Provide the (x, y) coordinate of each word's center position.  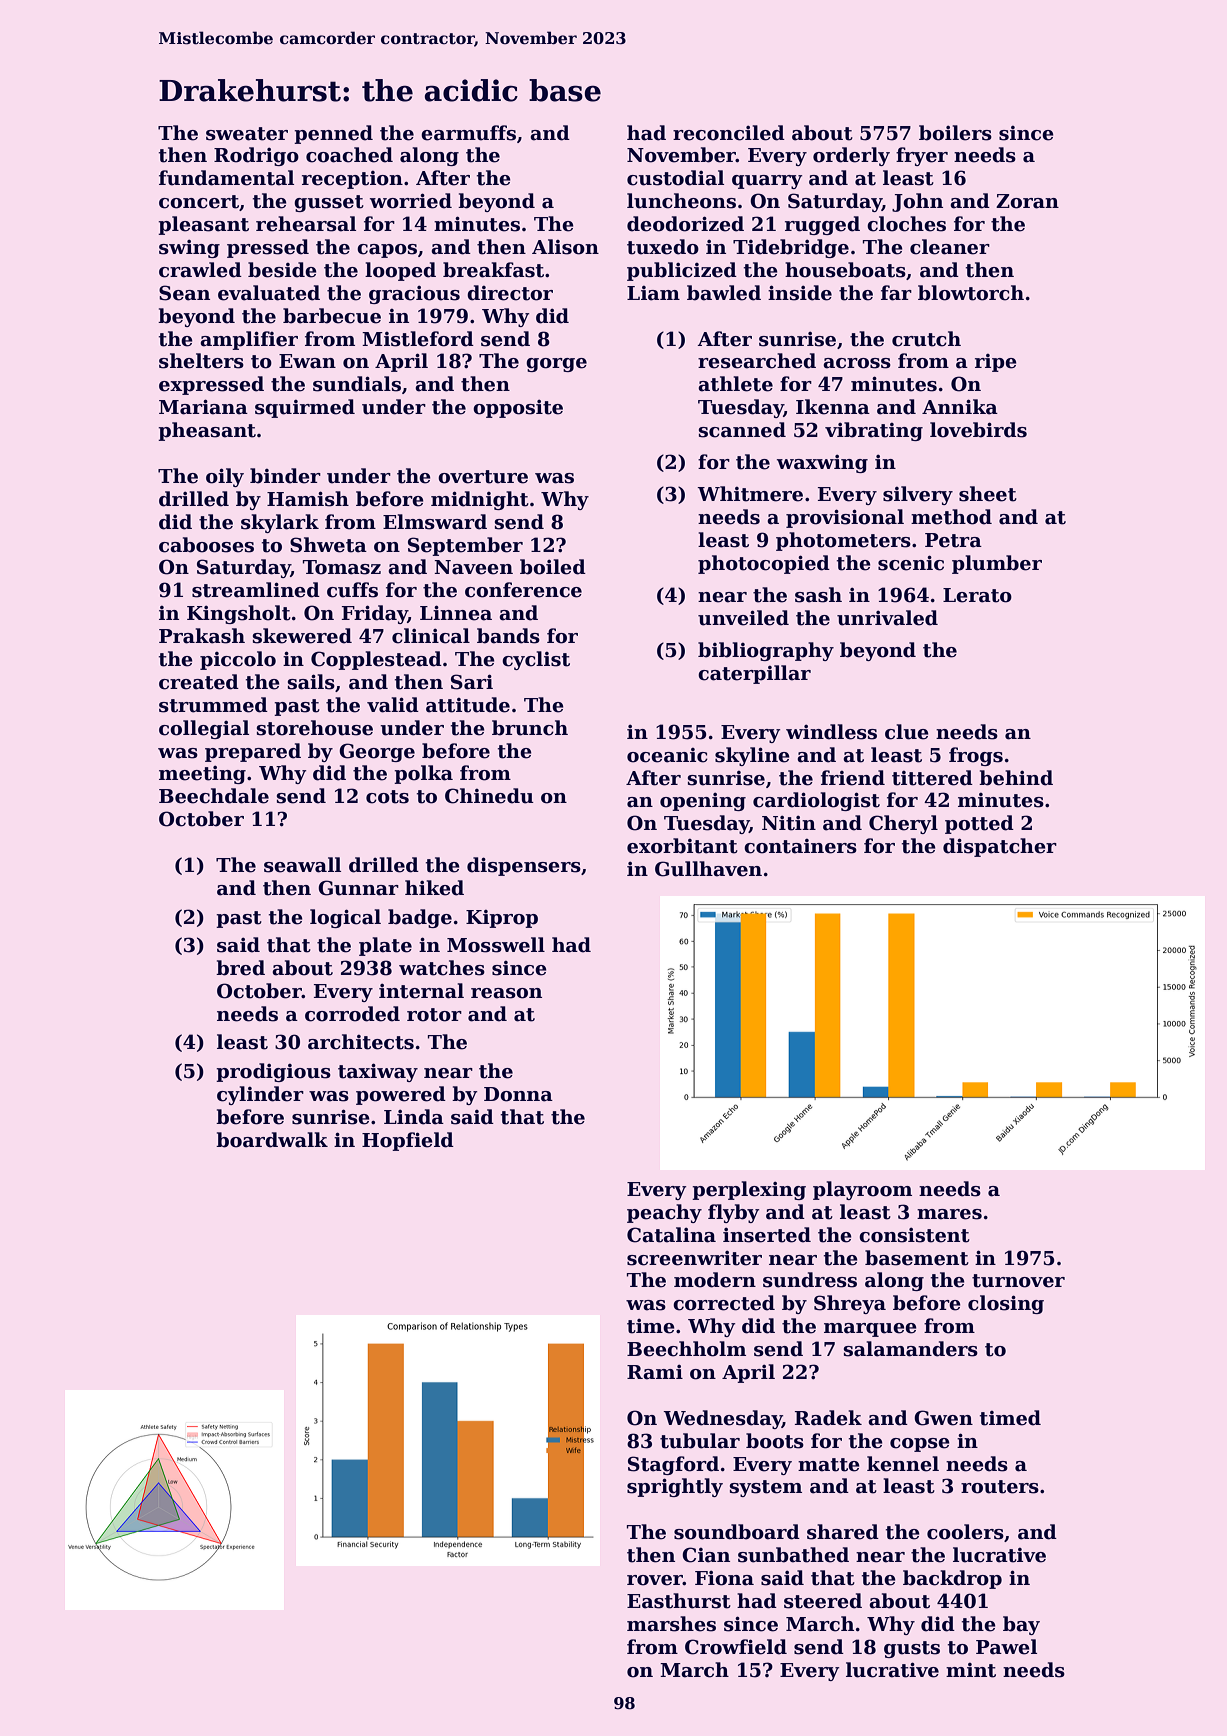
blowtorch (971, 293)
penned (333, 134)
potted (979, 824)
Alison (565, 247)
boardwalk (272, 1140)
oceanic (667, 755)
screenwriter (694, 1258)
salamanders (911, 1349)
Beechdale (214, 796)
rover (655, 1580)
